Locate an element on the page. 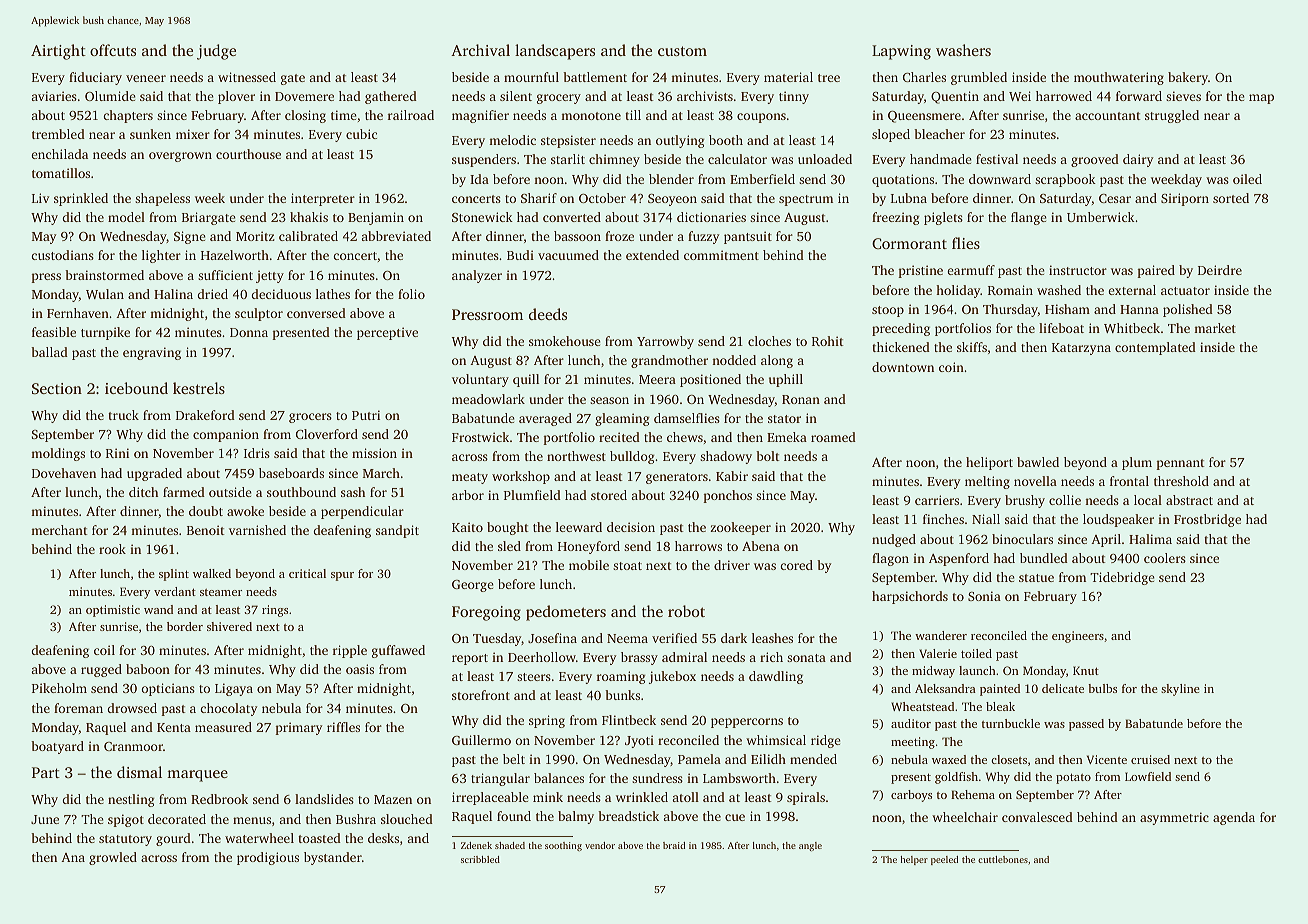  bystander is located at coordinates (333, 858).
